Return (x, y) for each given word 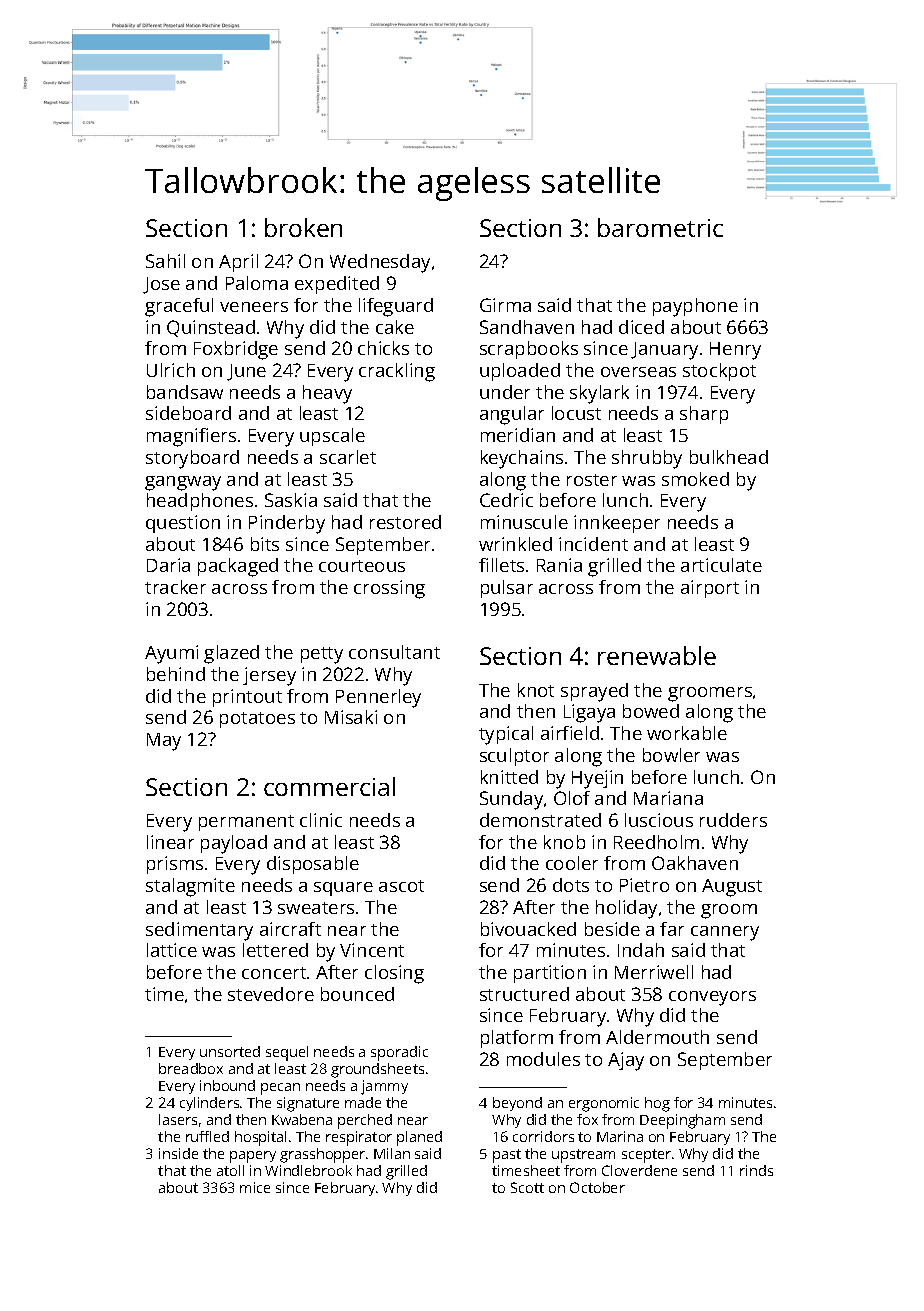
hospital (260, 1138)
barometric (660, 227)
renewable (657, 655)
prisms (175, 865)
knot (536, 690)
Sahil (165, 261)
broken (303, 227)
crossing (389, 589)
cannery (725, 933)
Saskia (291, 500)
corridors (543, 1136)
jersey (269, 676)
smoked (695, 479)
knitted (509, 777)
